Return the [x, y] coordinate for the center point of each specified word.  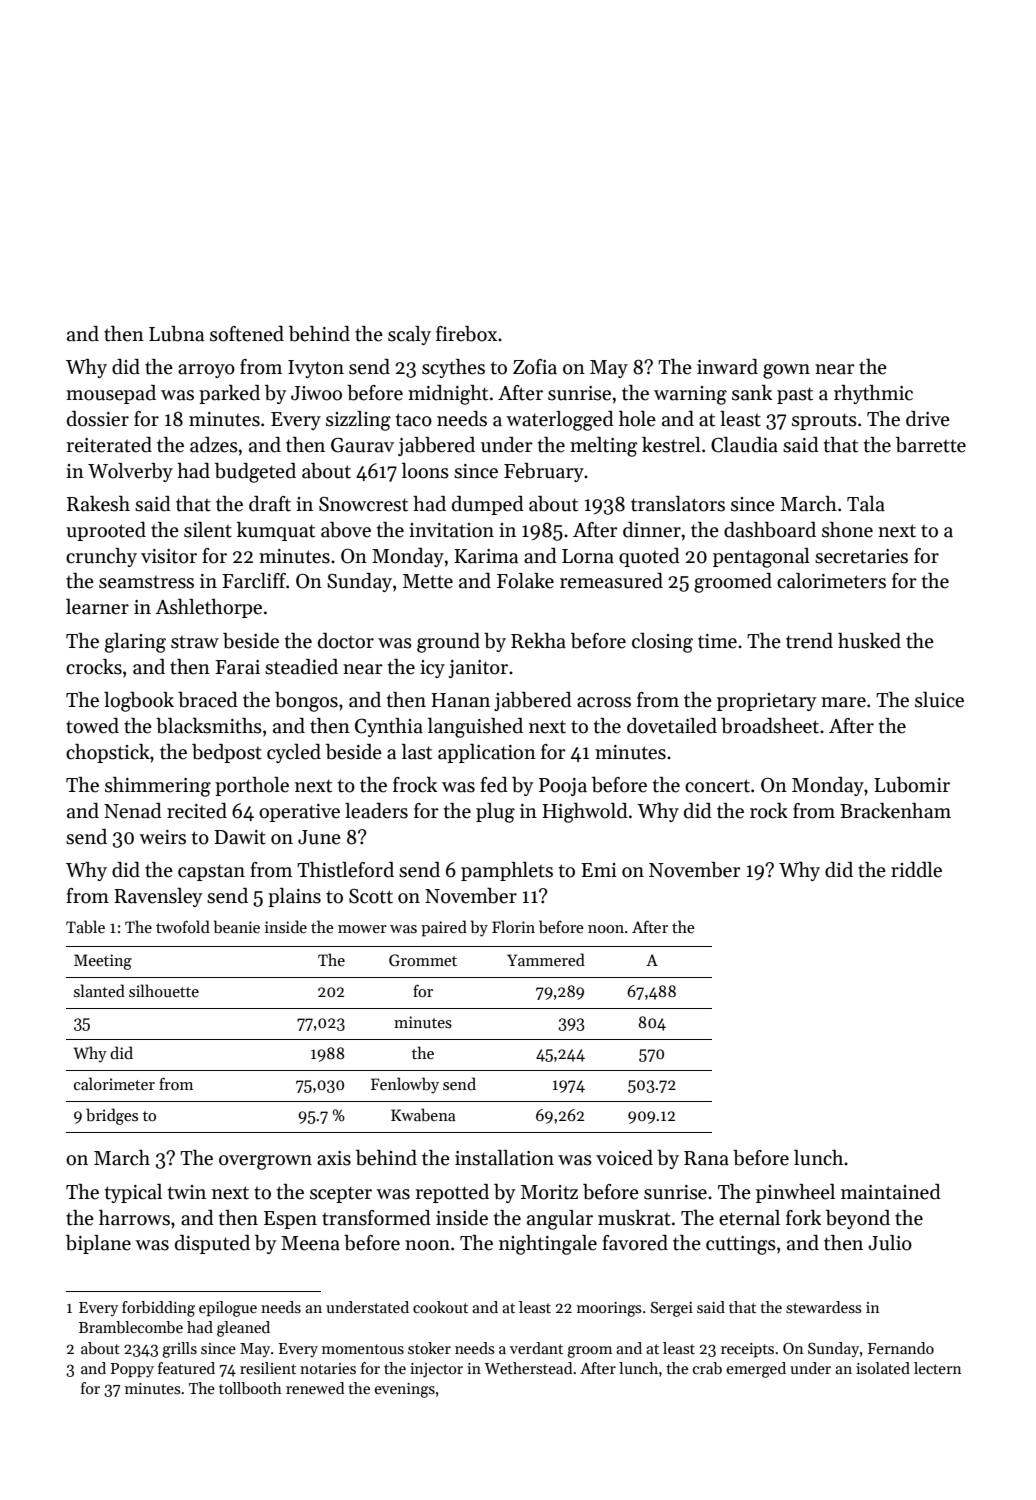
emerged [756, 1370]
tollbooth [250, 1388]
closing [662, 643]
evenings [405, 1390]
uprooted [106, 531]
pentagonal [761, 558]
